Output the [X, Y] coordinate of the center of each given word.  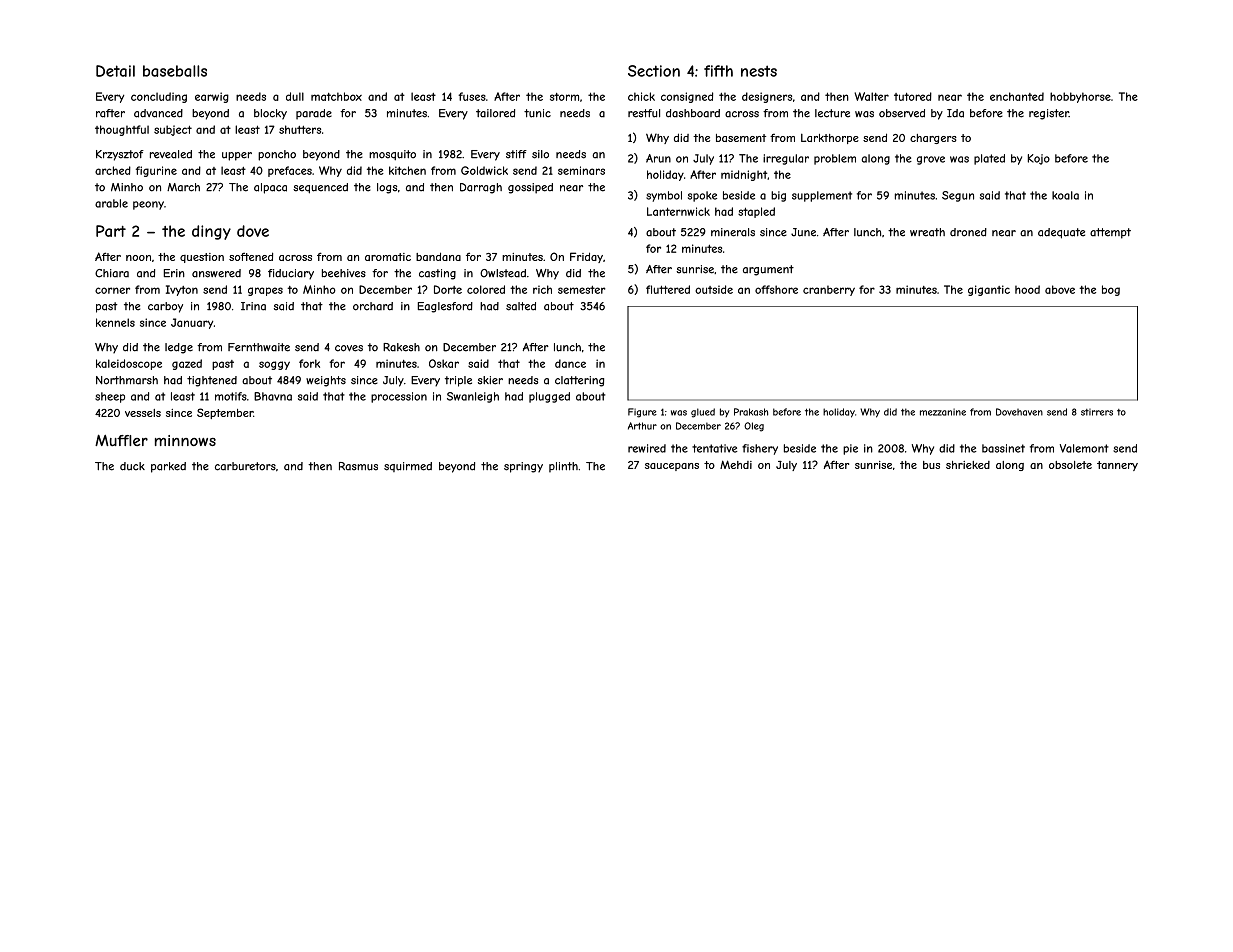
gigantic [989, 290]
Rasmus [358, 466]
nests [759, 71]
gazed [187, 364]
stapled [756, 212]
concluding [159, 97]
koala [1065, 195]
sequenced [320, 188]
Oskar [444, 363]
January [192, 323]
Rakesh [401, 347]
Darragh [481, 188]
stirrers [1097, 412]
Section [654, 71]
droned [968, 232]
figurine [156, 171]
